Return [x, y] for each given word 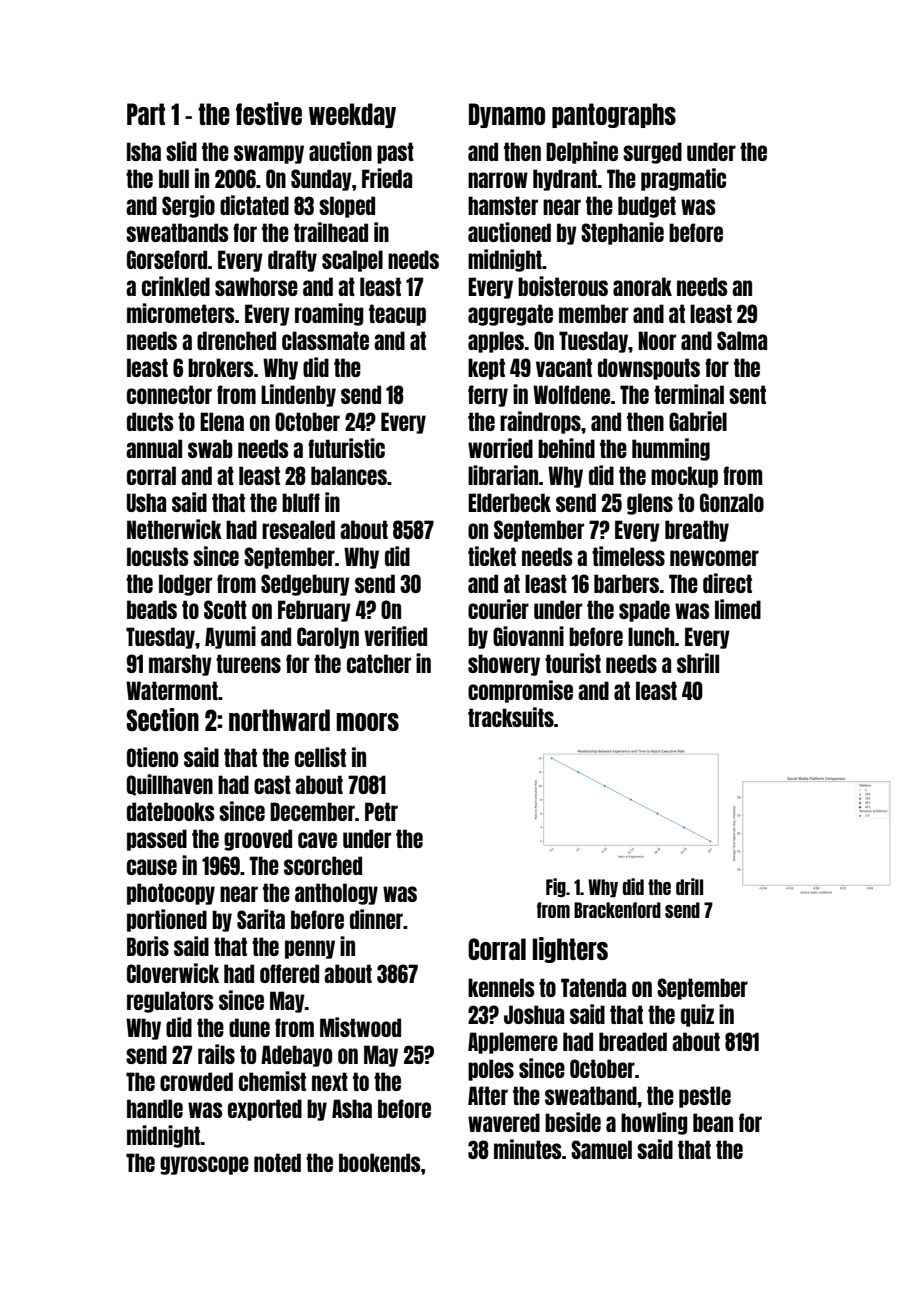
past [395, 153]
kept [486, 369]
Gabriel [698, 421]
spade [644, 611]
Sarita [261, 919]
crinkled [176, 286]
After [488, 1095]
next [330, 1081]
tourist [573, 663]
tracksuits [511, 717]
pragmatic [683, 179]
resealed [298, 529]
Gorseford [167, 259]
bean [713, 1122]
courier [498, 609]
